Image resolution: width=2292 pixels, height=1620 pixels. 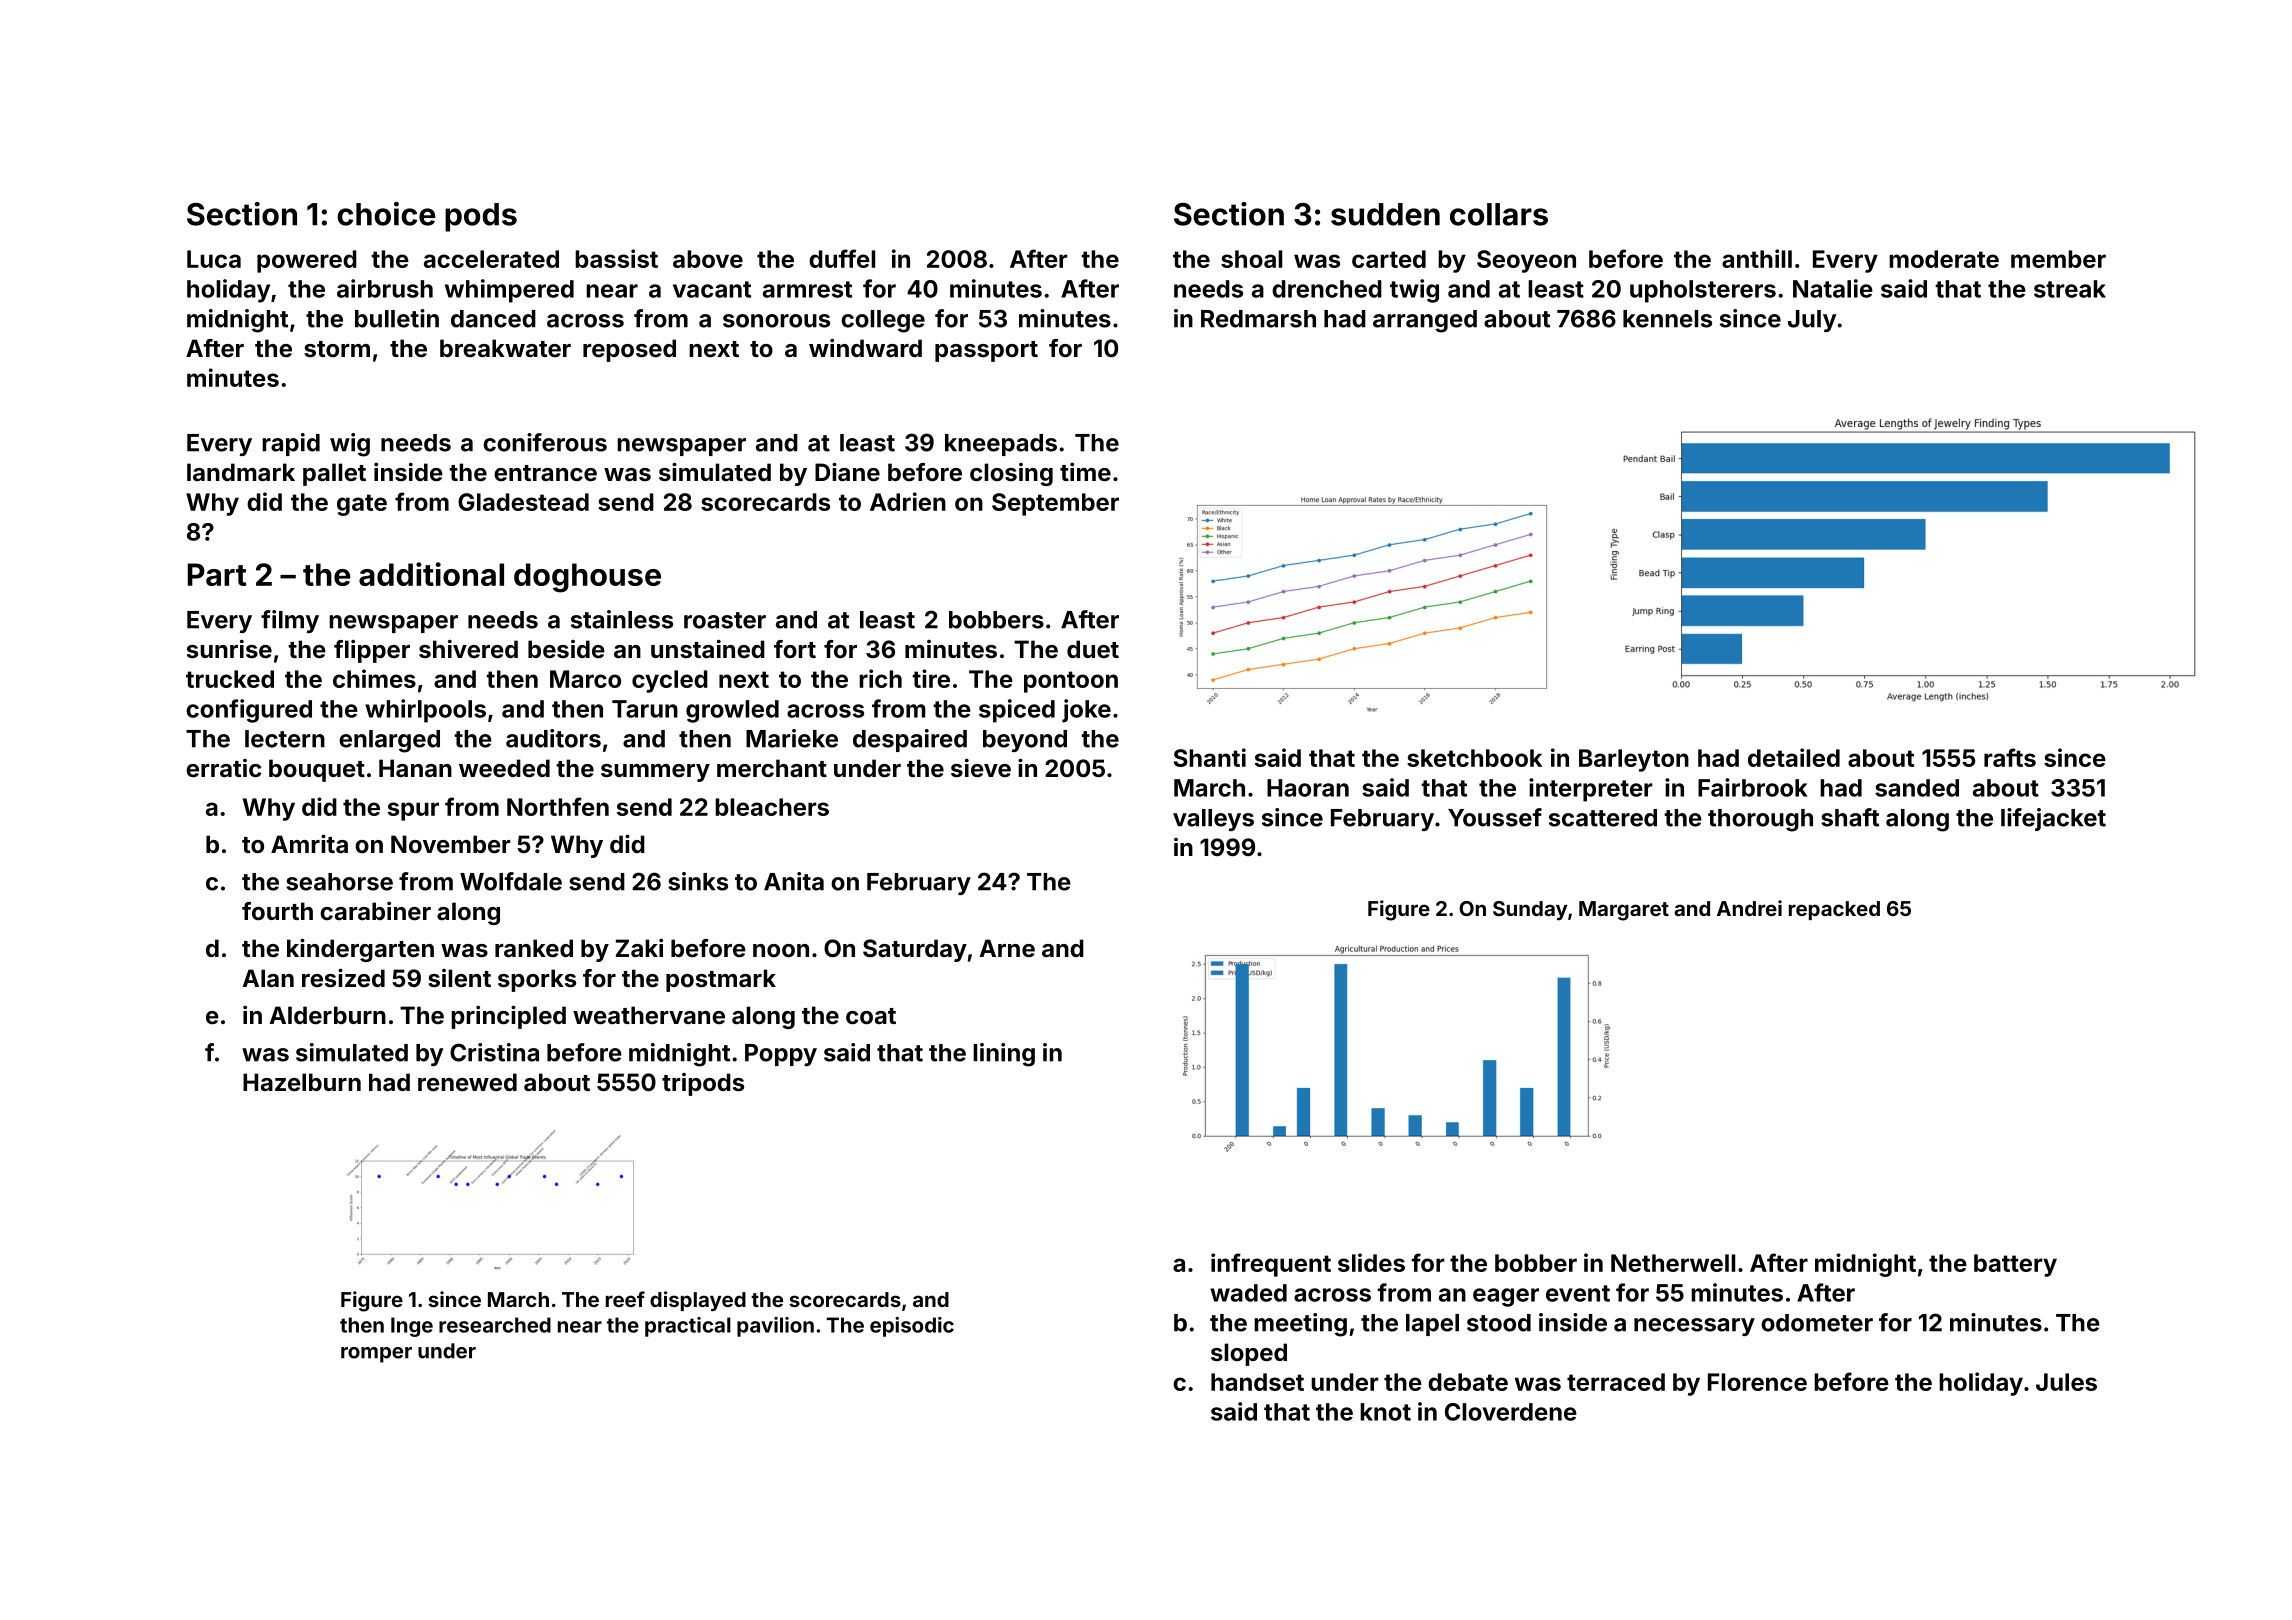 I want to click on above, so click(x=708, y=259).
